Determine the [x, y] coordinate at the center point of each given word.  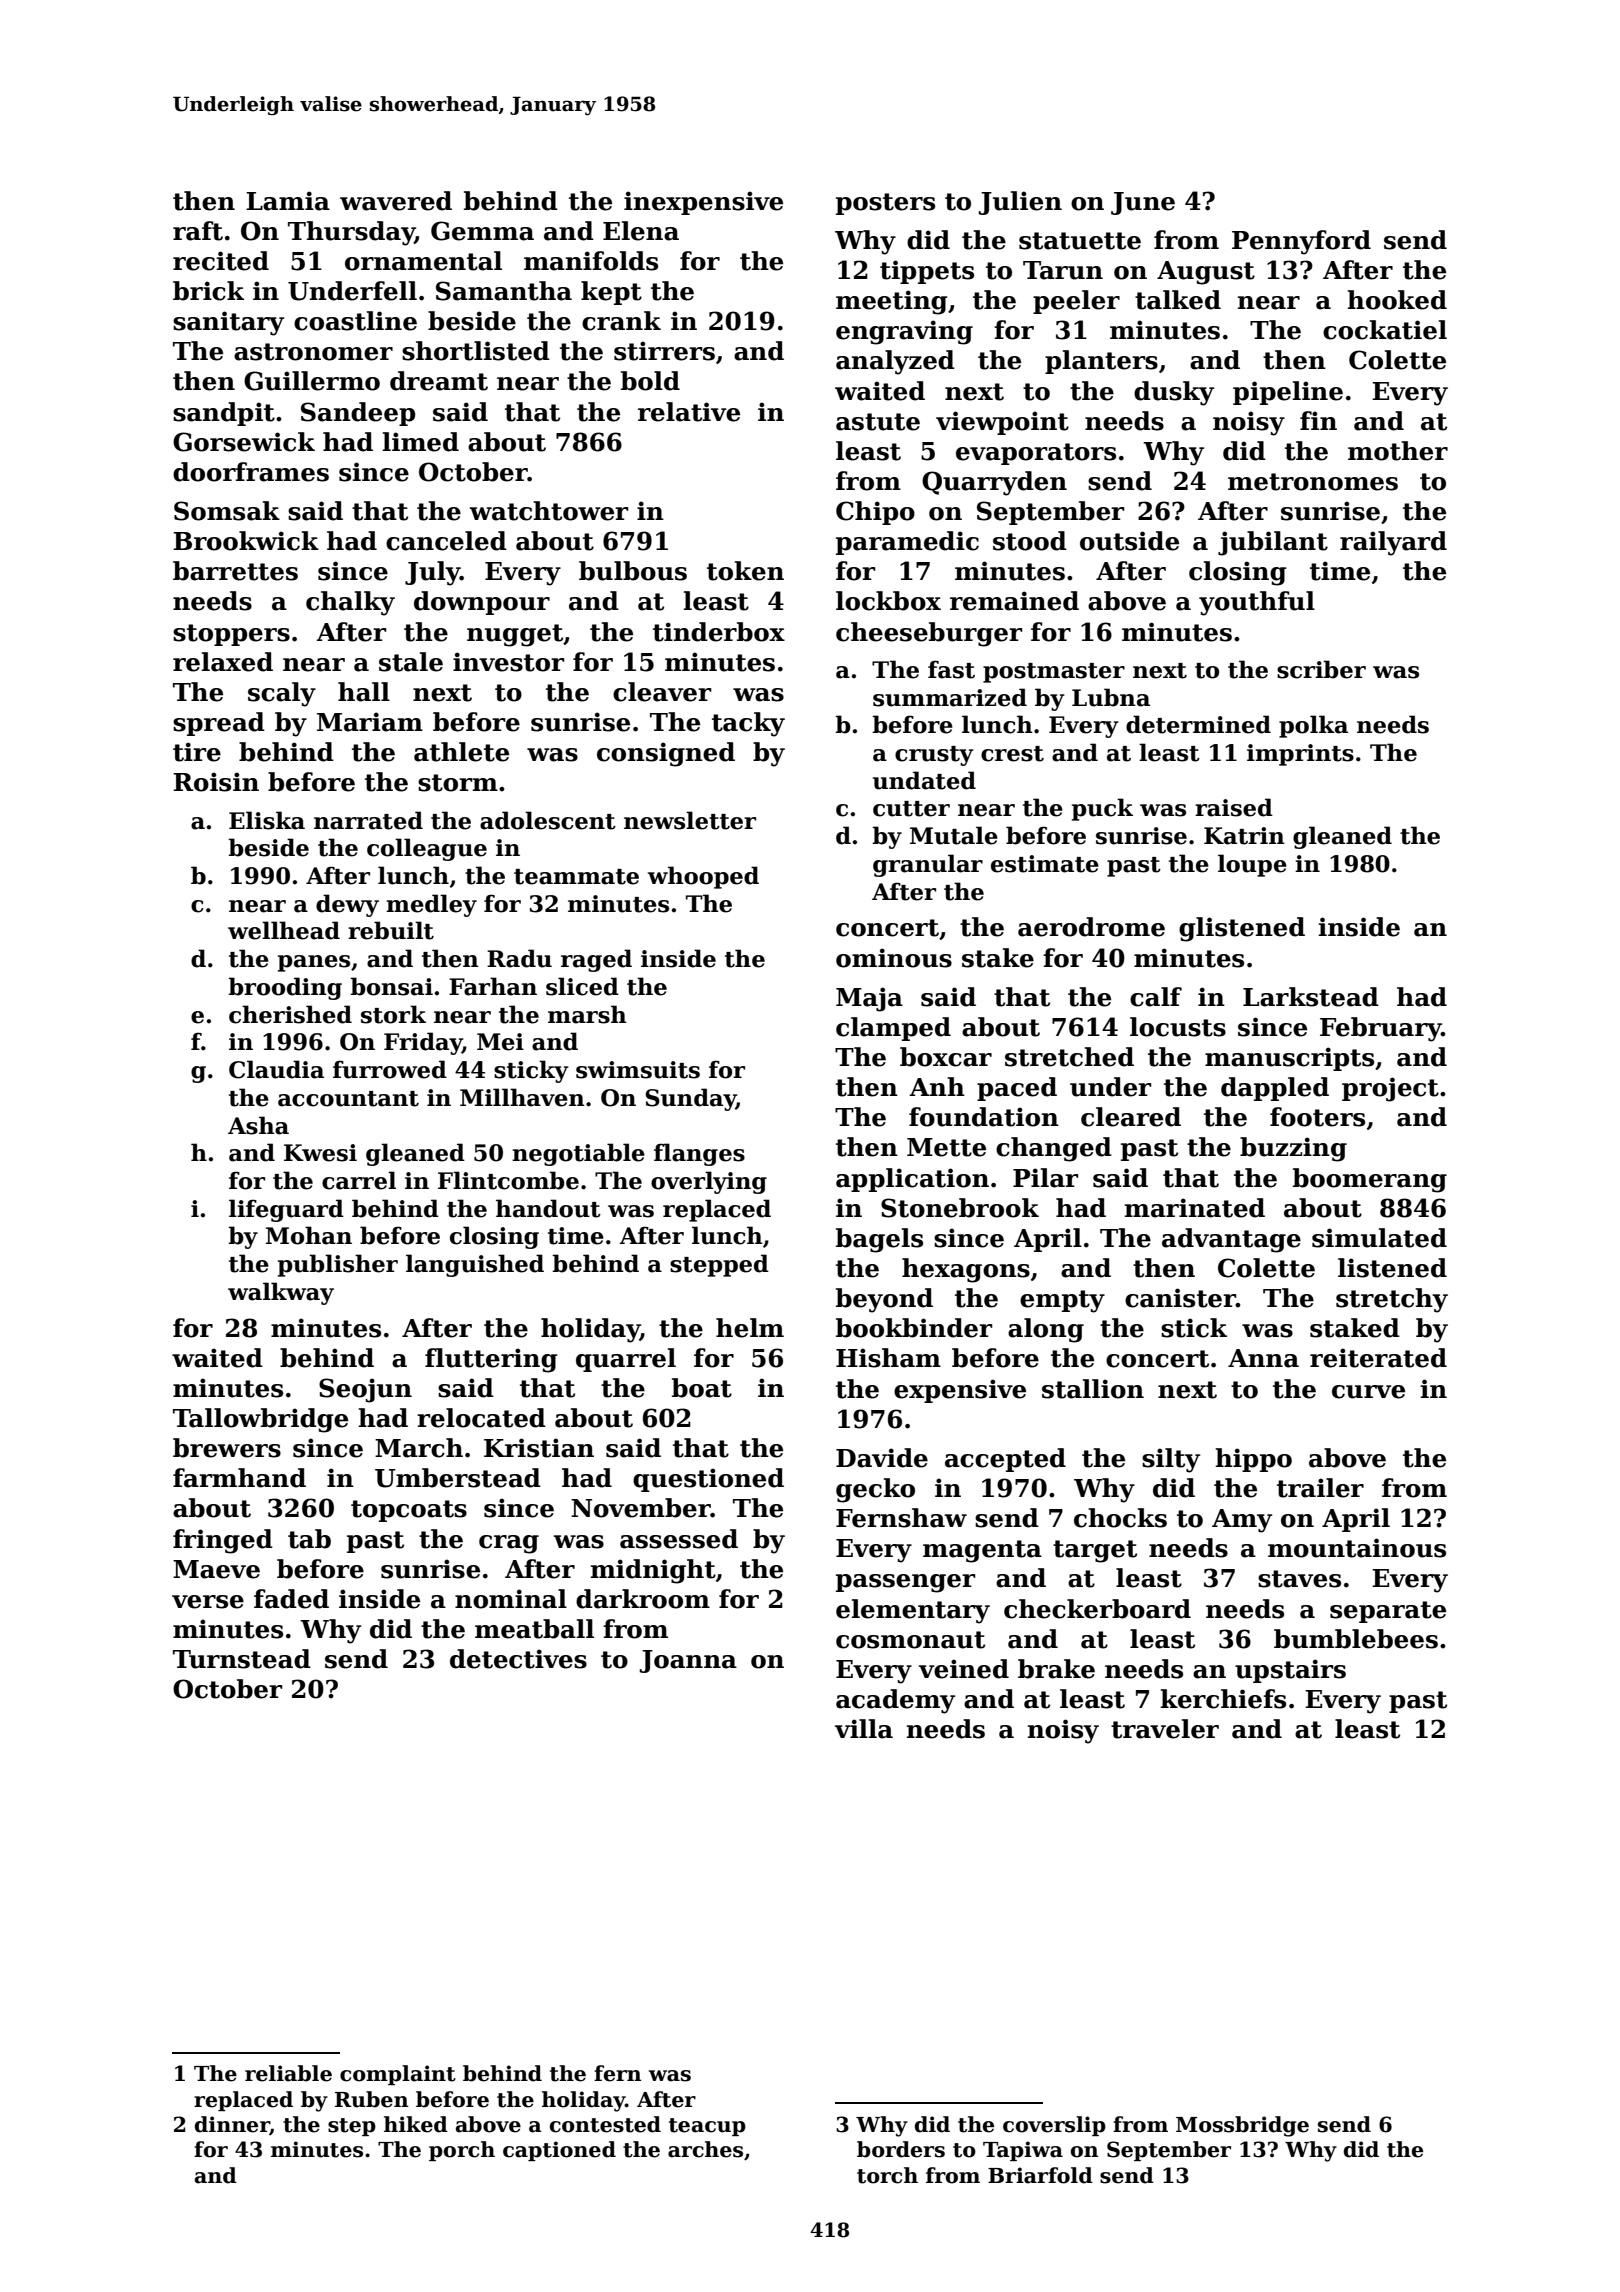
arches [705, 2149]
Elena [641, 231]
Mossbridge [1242, 2126]
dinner [232, 2125]
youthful [1257, 603]
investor [509, 662]
